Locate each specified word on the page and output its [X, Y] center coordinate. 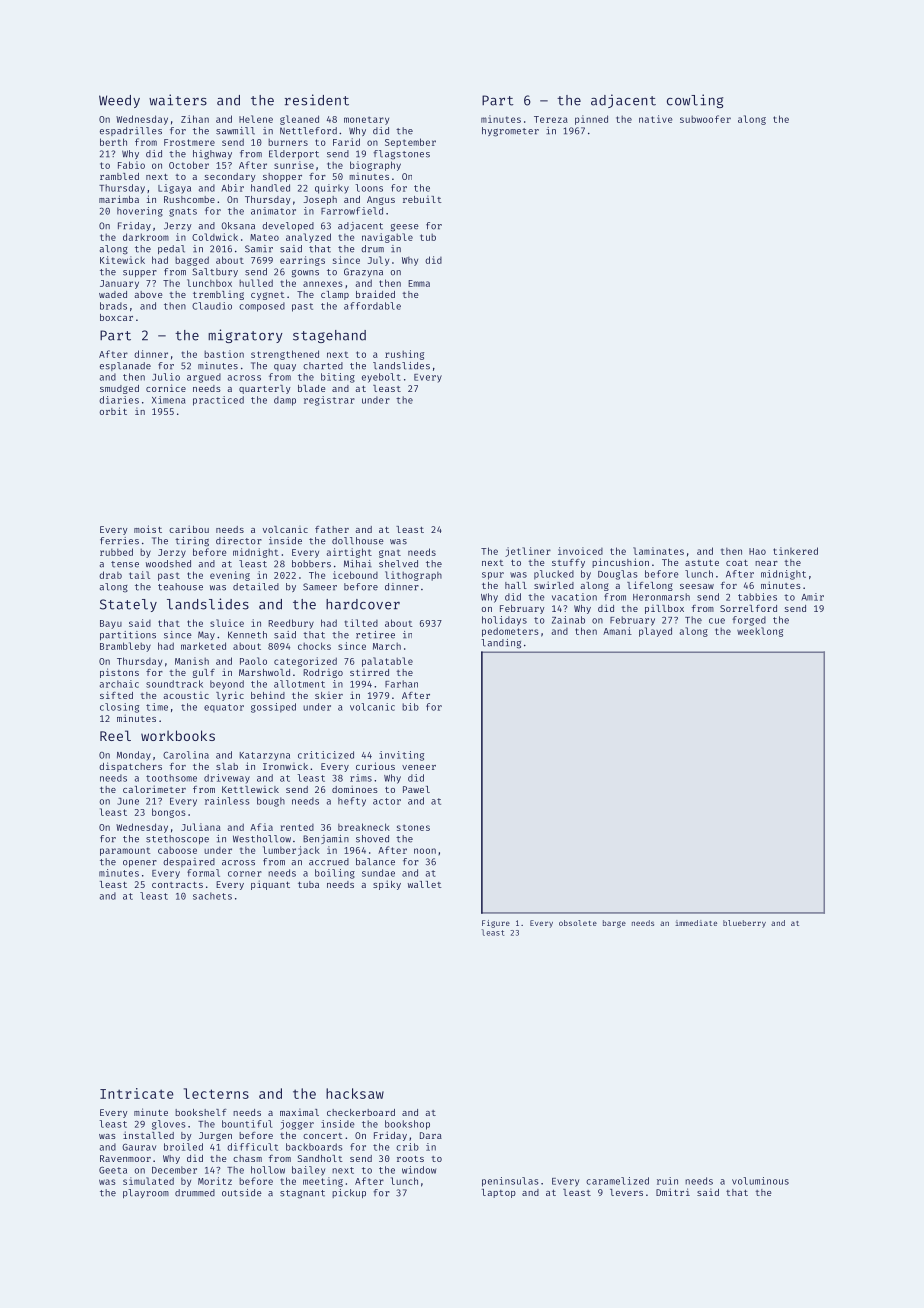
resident [317, 100]
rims [361, 778]
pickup [349, 1193]
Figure [496, 924]
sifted [116, 695]
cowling [695, 101]
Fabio [131, 165]
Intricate [137, 1093]
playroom [146, 1193]
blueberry [744, 924]
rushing [404, 355]
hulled [256, 283]
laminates [658, 551]
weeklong [760, 632]
